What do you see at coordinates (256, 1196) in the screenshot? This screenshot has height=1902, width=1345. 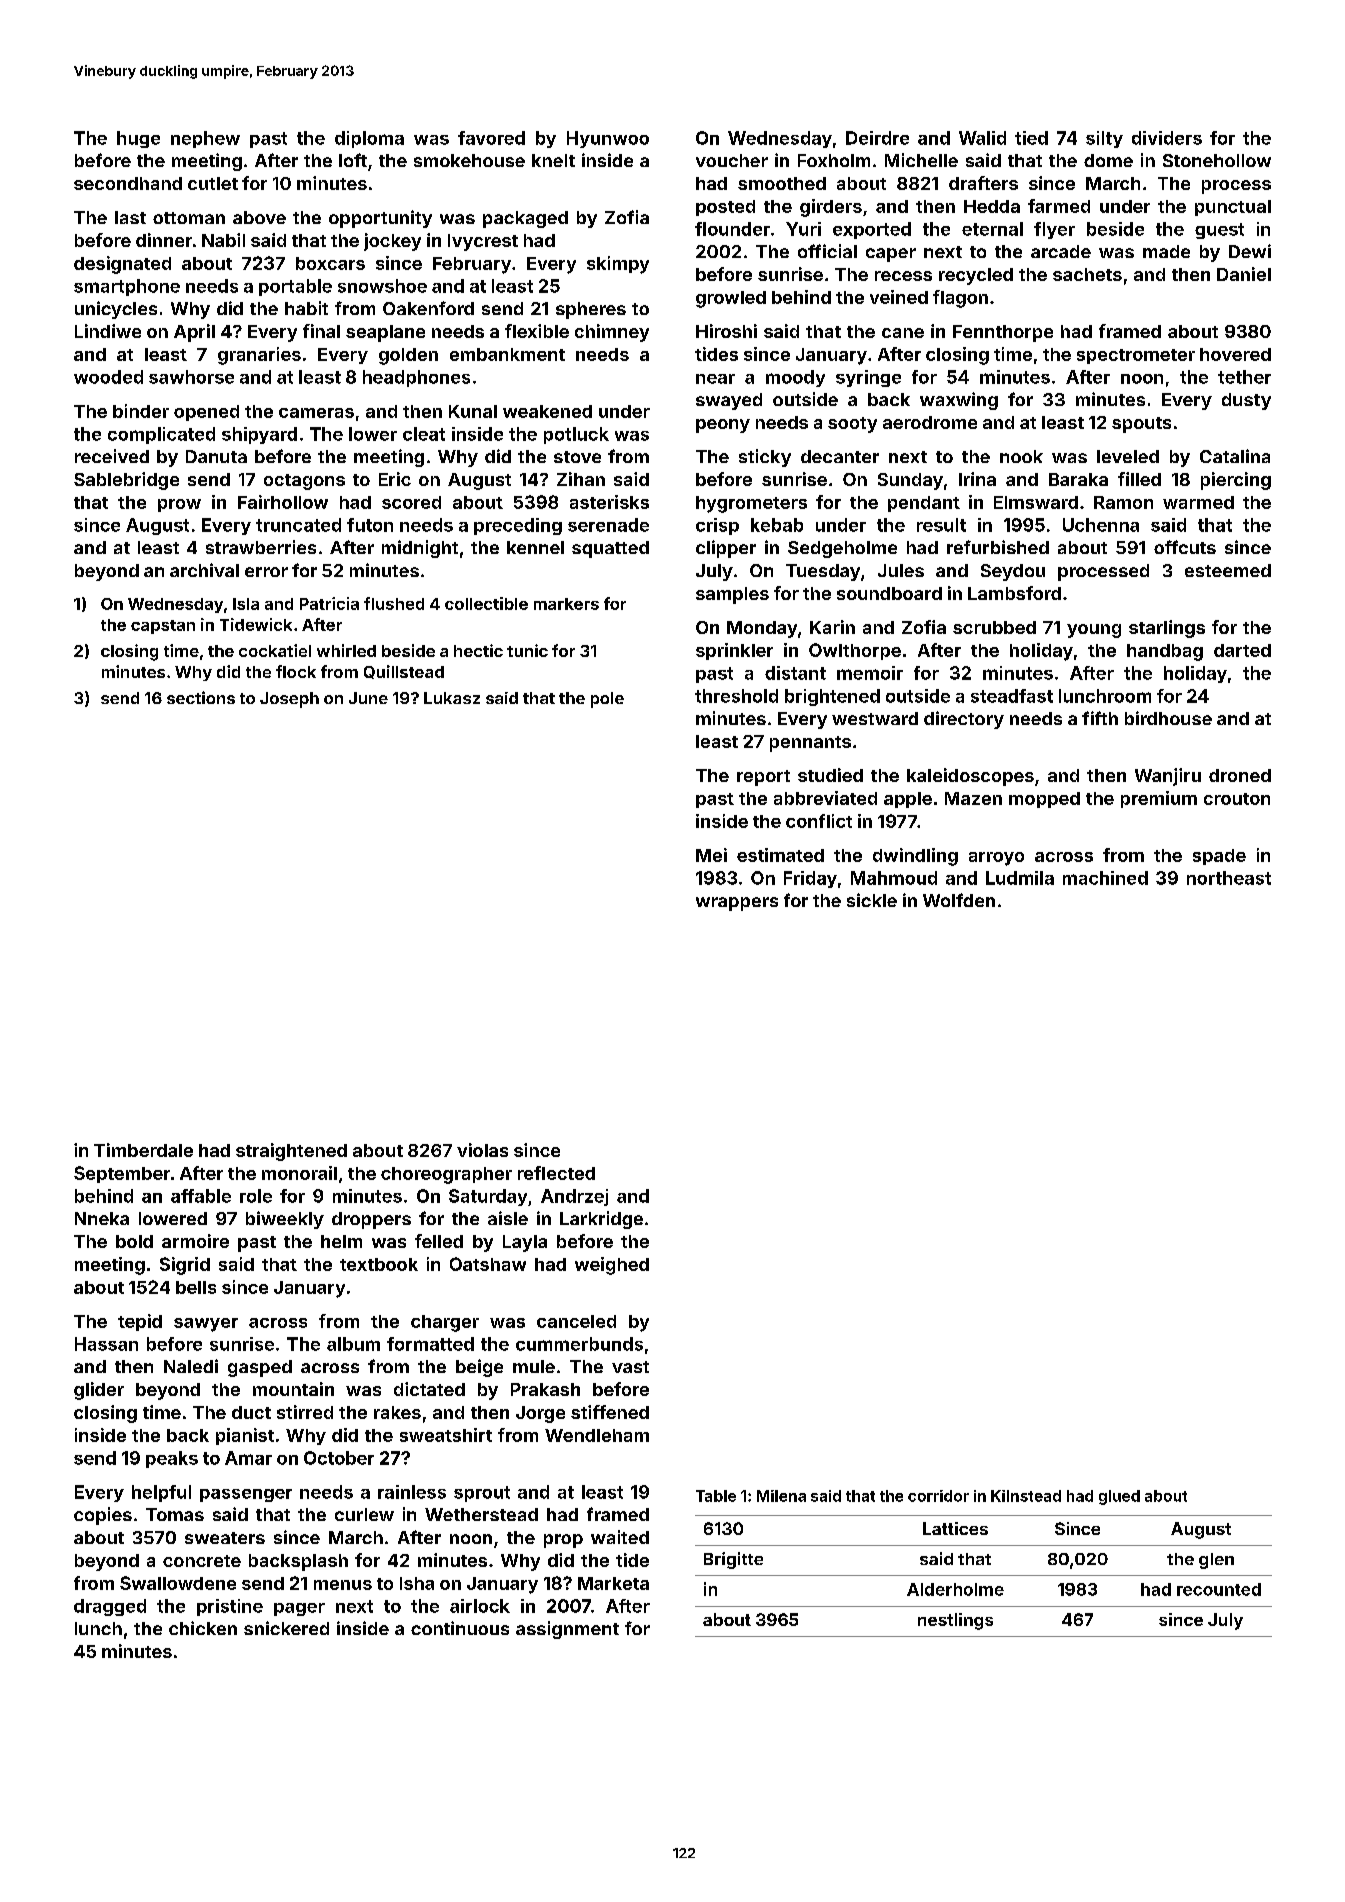 I see `role` at bounding box center [256, 1196].
